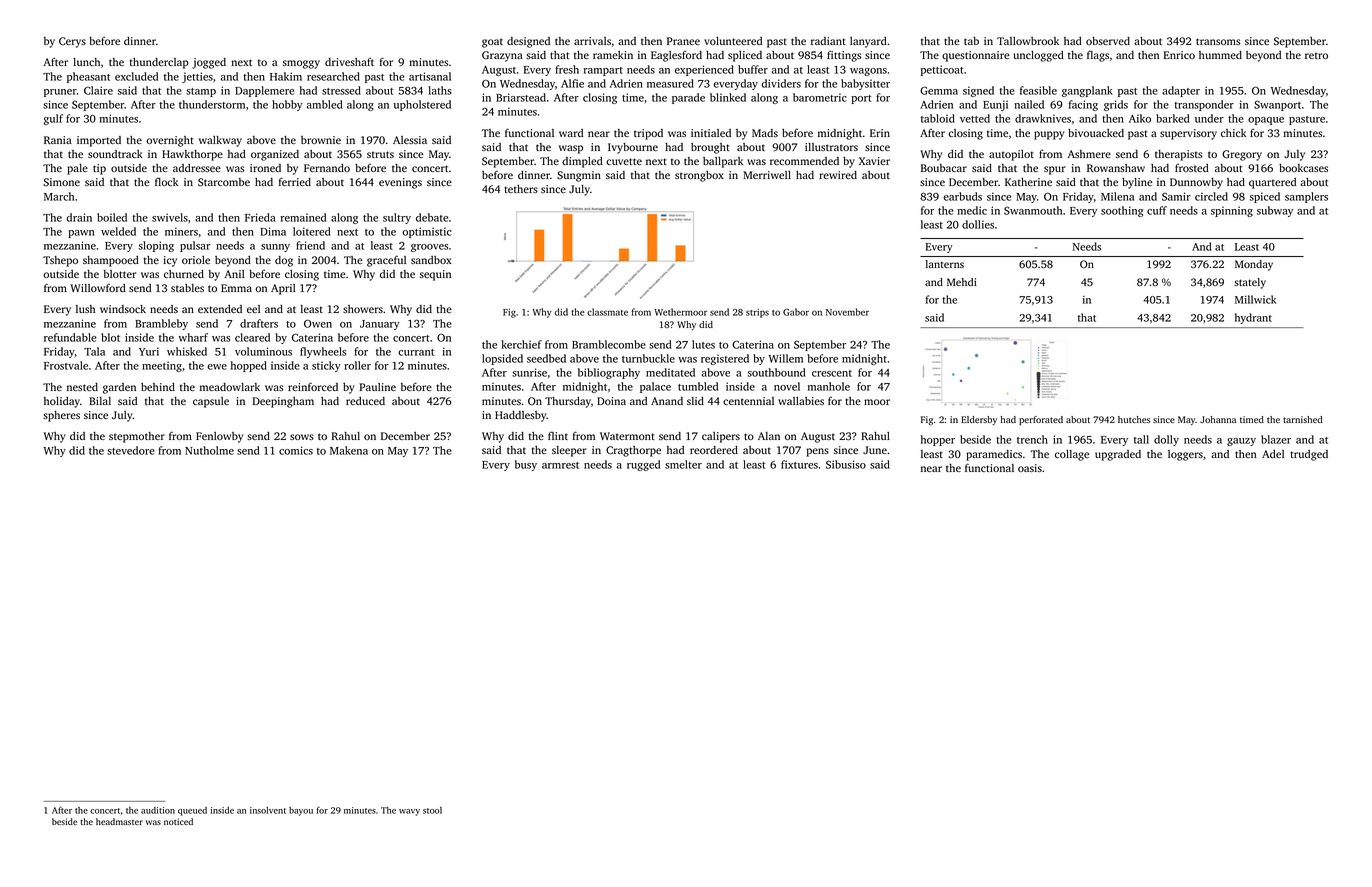 Image resolution: width=1372 pixels, height=887 pixels. What do you see at coordinates (409, 812) in the screenshot?
I see `wavy` at bounding box center [409, 812].
